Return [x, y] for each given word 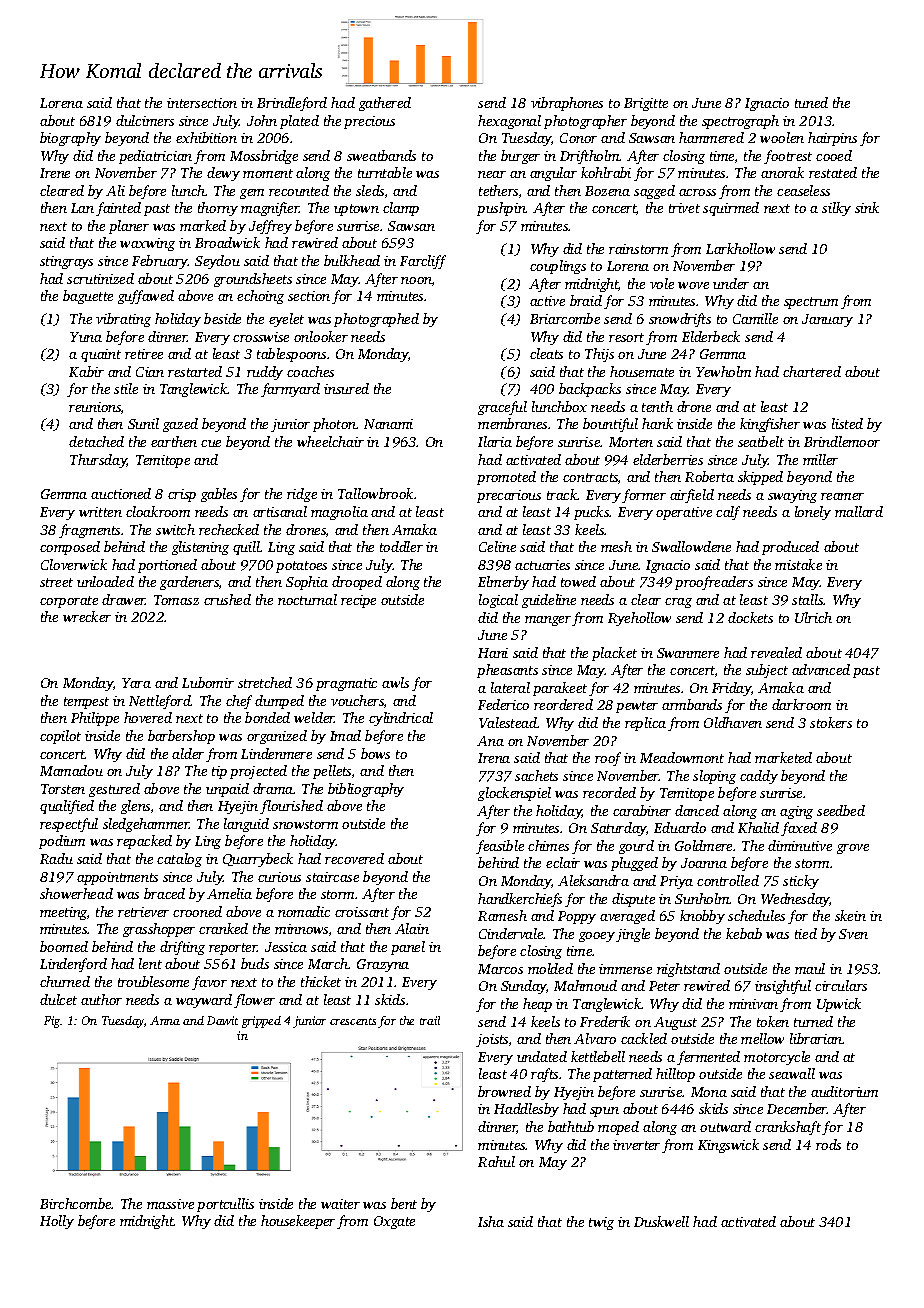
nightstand [688, 970]
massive [170, 1204]
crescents [353, 1021]
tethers [498, 190]
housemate [642, 371]
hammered [711, 137]
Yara [136, 683]
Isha [491, 1221]
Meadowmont [682, 757]
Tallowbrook [375, 493]
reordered [563, 704]
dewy [223, 174]
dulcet [58, 999]
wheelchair [330, 441]
